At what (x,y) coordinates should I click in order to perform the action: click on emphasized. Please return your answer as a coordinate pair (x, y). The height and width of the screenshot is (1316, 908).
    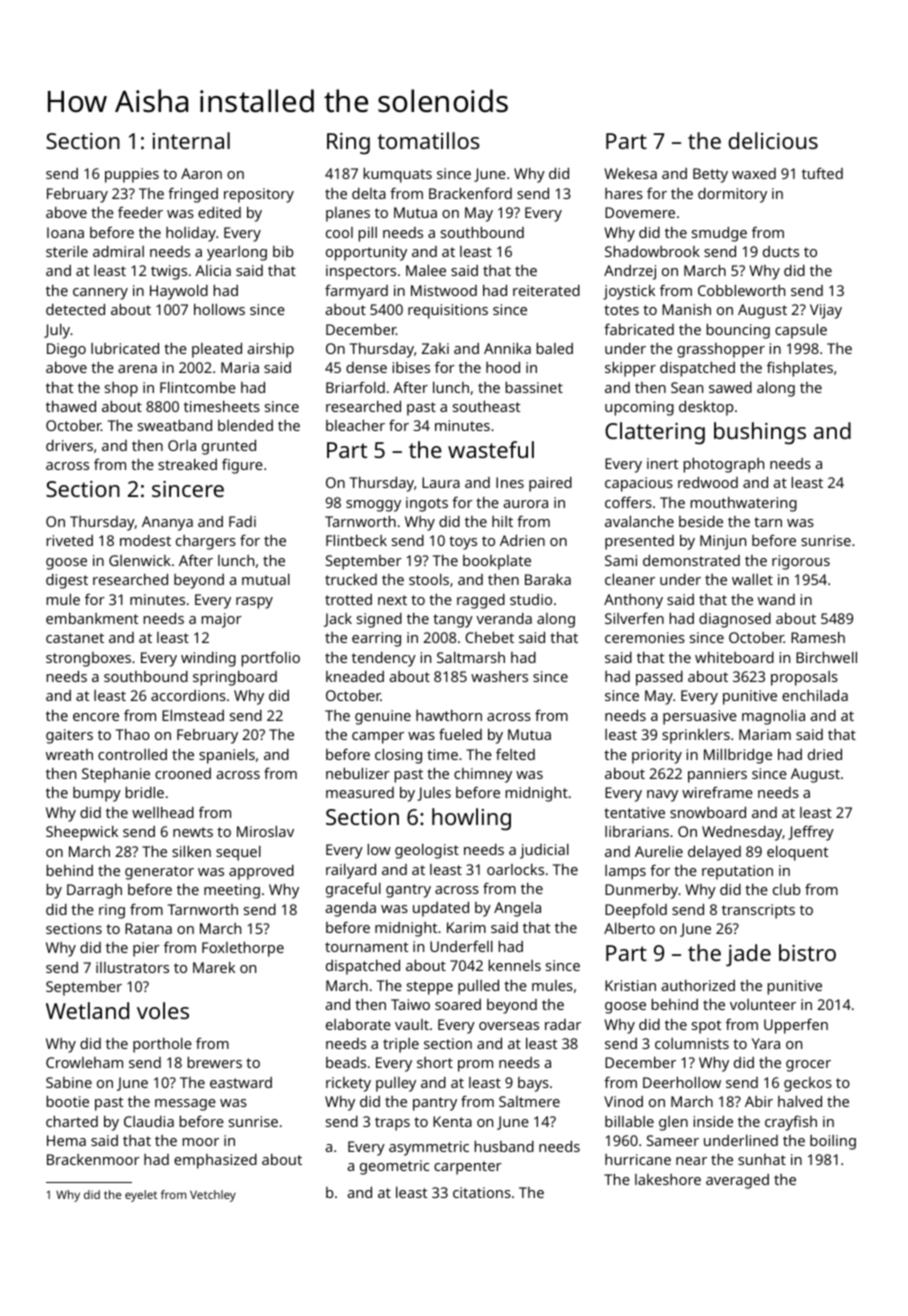
    Looking at the image, I should click on (215, 1161).
